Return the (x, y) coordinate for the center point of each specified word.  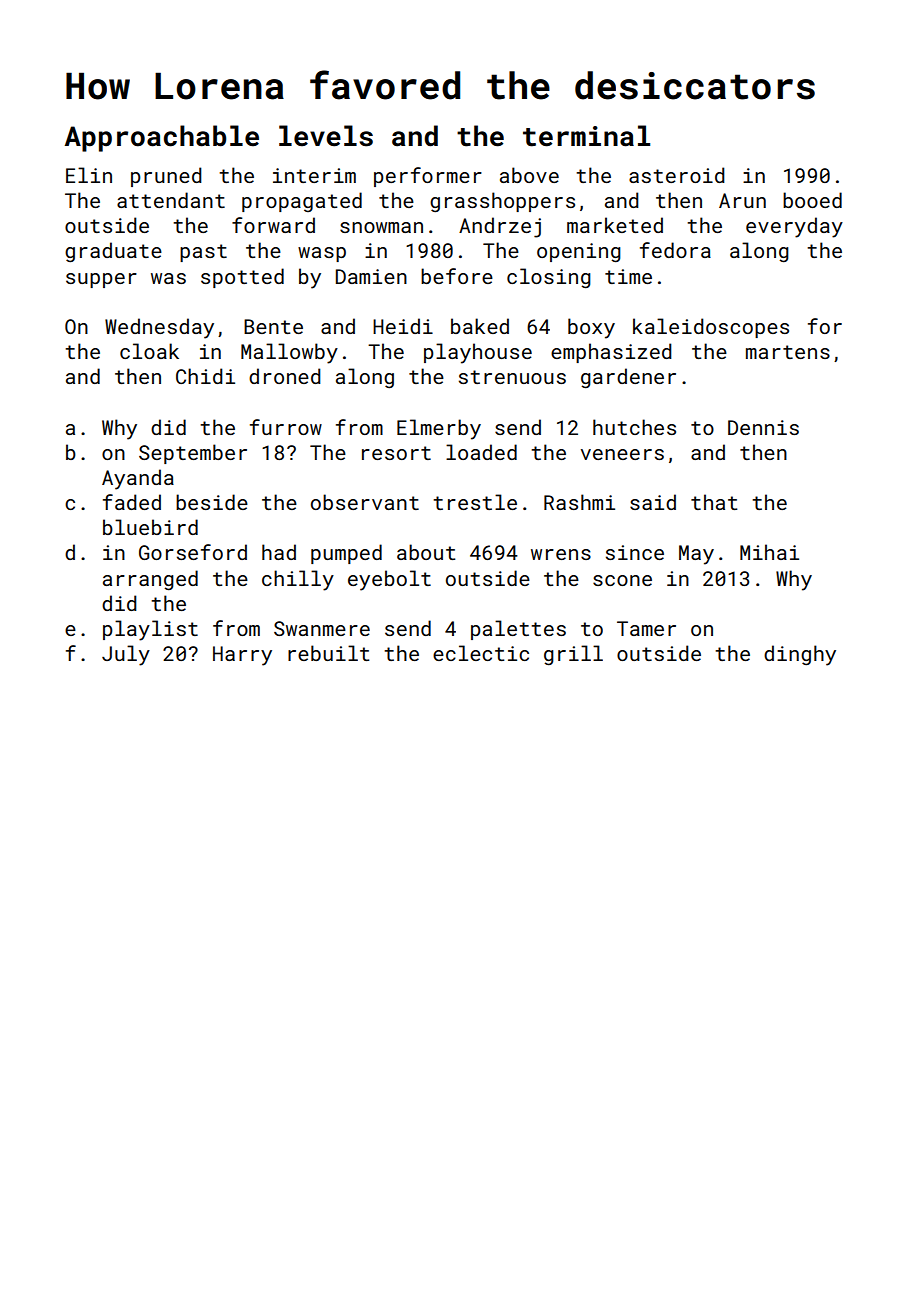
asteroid (677, 175)
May (696, 555)
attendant (171, 200)
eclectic (481, 653)
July (126, 655)
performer (428, 177)
